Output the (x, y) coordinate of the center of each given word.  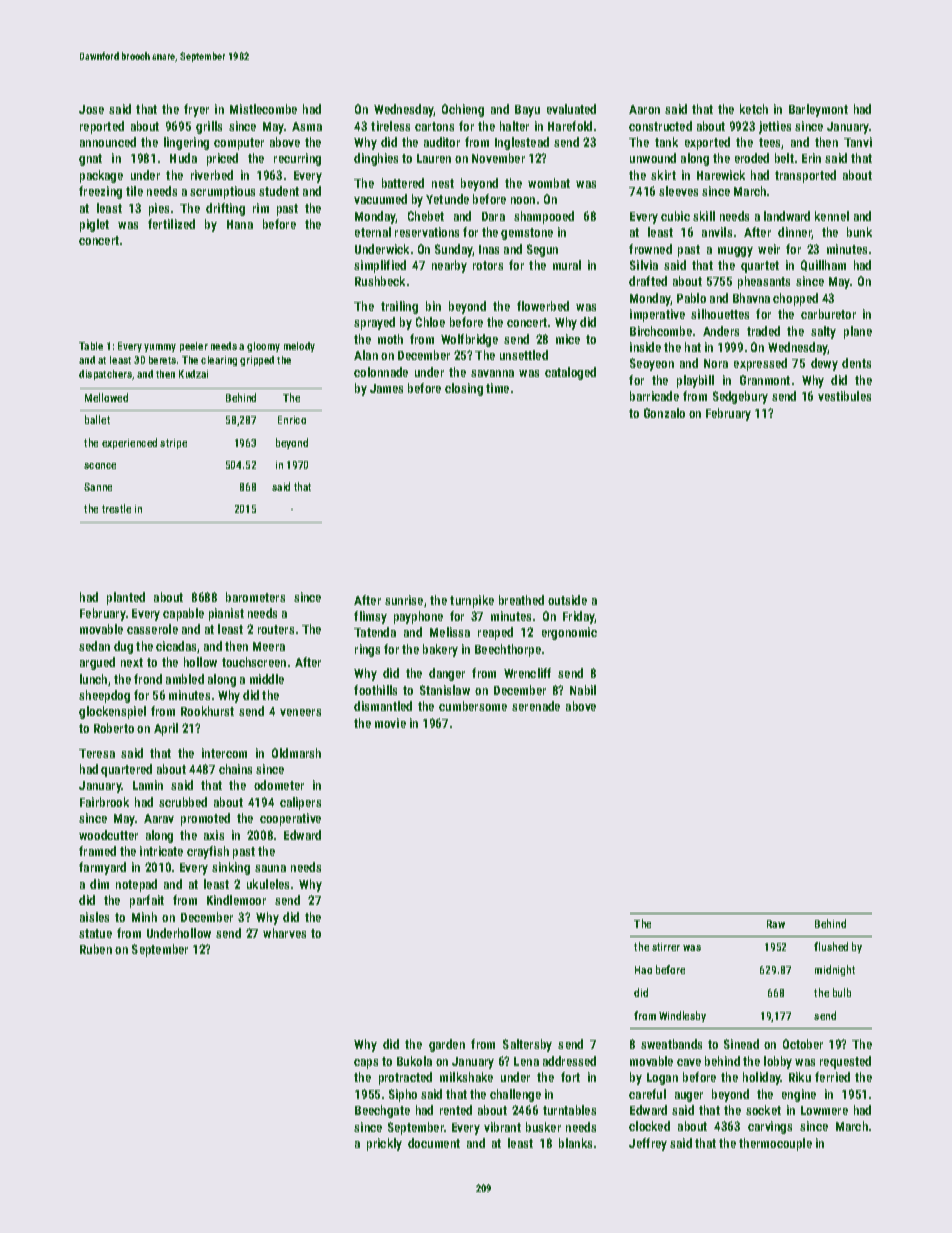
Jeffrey (648, 1144)
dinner (795, 233)
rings (367, 650)
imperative (657, 315)
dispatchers (105, 375)
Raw (776, 924)
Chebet (426, 216)
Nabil (583, 690)
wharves (284, 933)
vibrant (502, 1127)
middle (267, 679)
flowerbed (543, 306)
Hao (643, 970)
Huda (183, 158)
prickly (384, 1144)
